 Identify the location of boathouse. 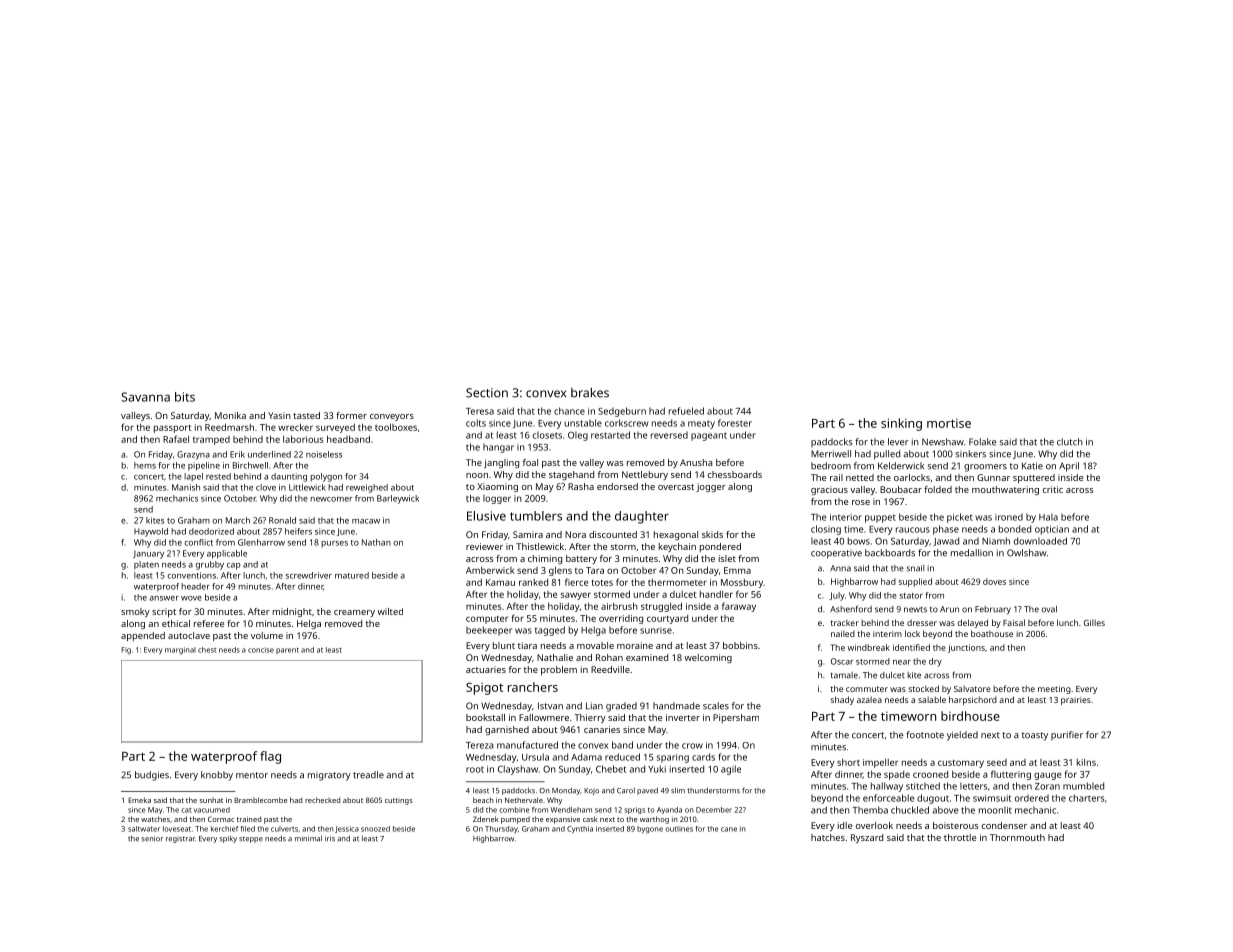
(992, 633).
